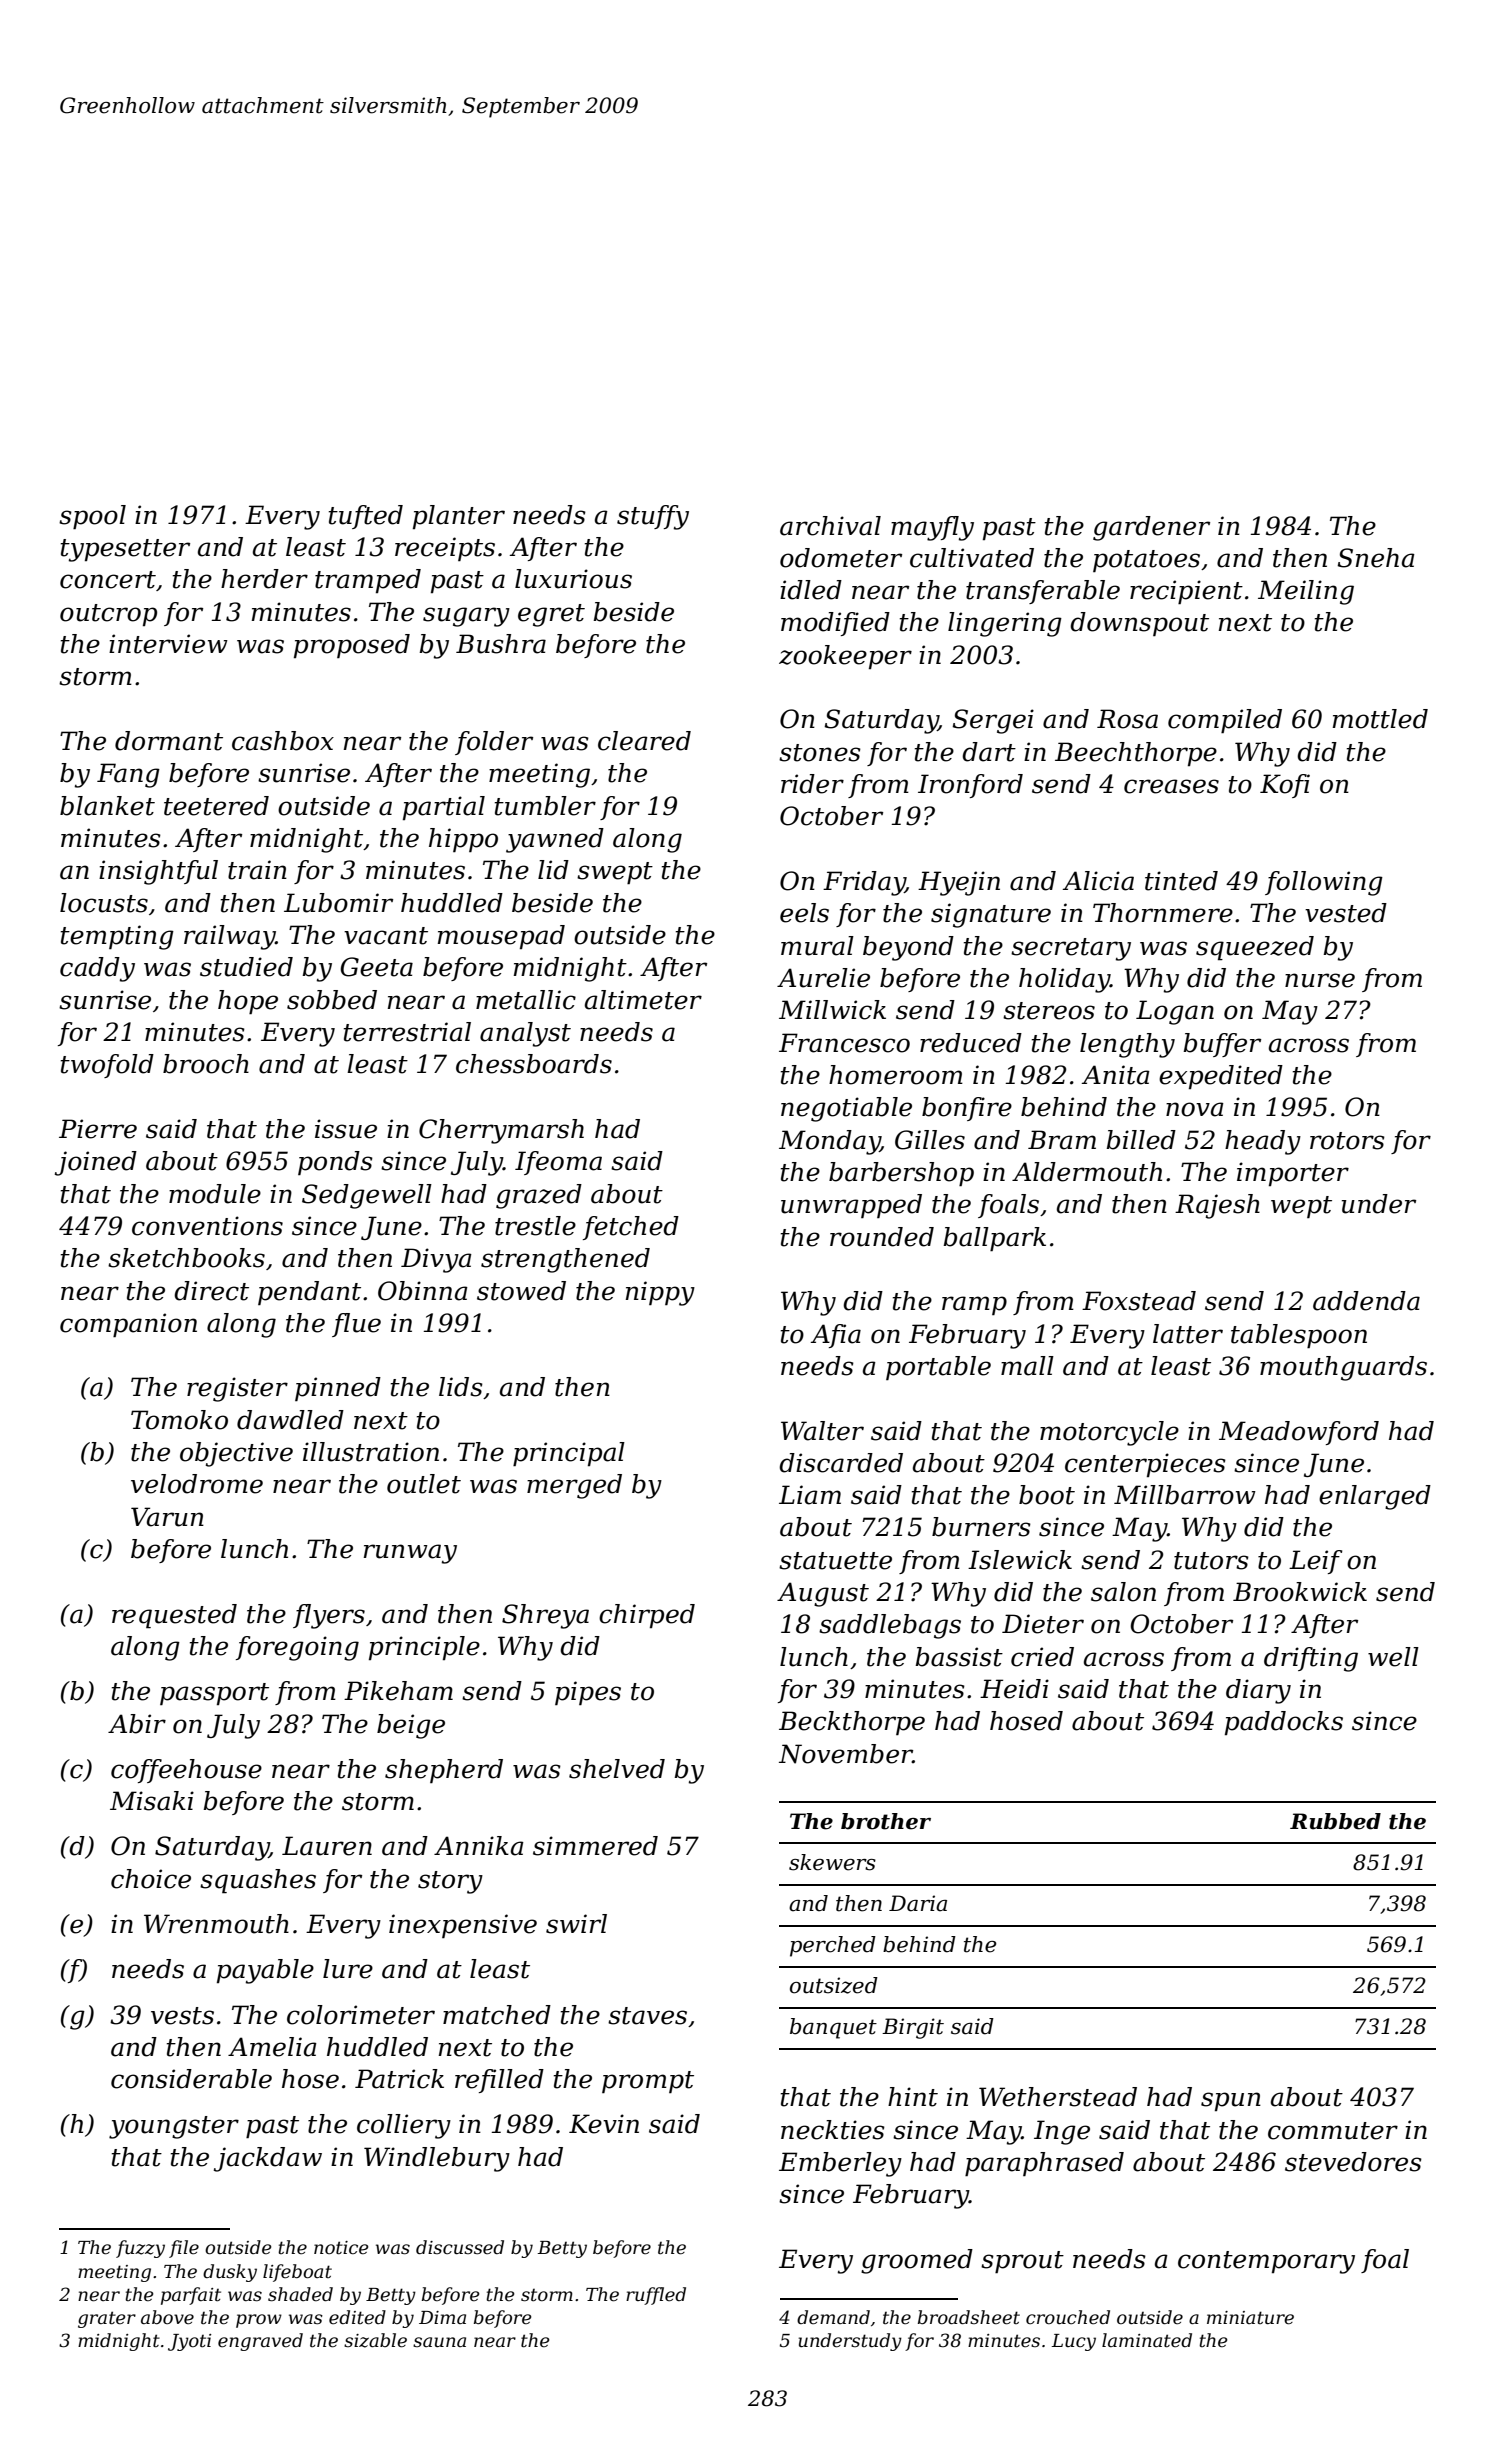 The image size is (1496, 2464). Describe the element at coordinates (501, 644) in the screenshot. I see `Bushra` at that location.
